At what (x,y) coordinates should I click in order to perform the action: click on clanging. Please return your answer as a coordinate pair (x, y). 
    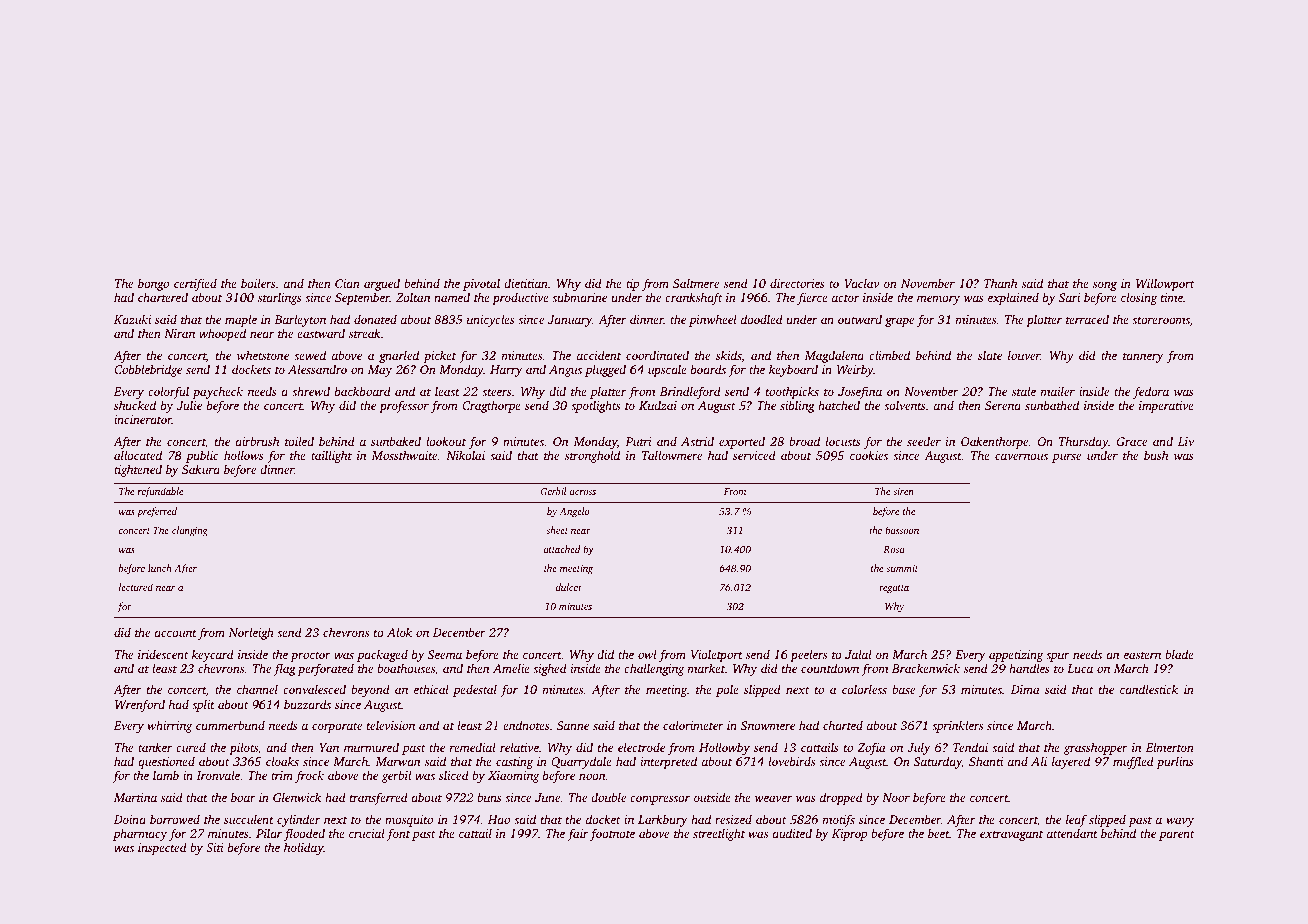
    Looking at the image, I should click on (190, 531).
